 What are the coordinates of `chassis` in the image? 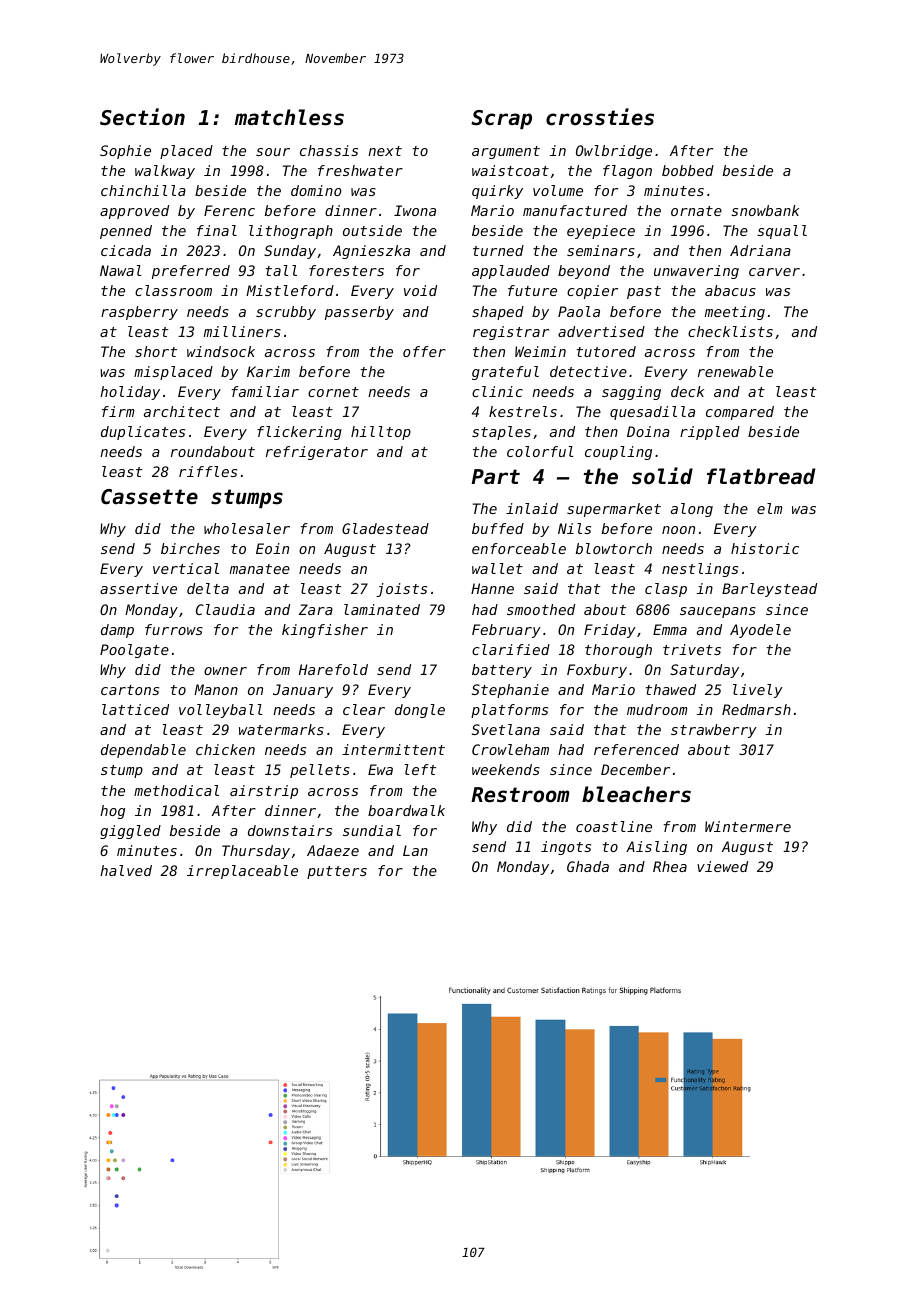 It's located at (329, 150).
